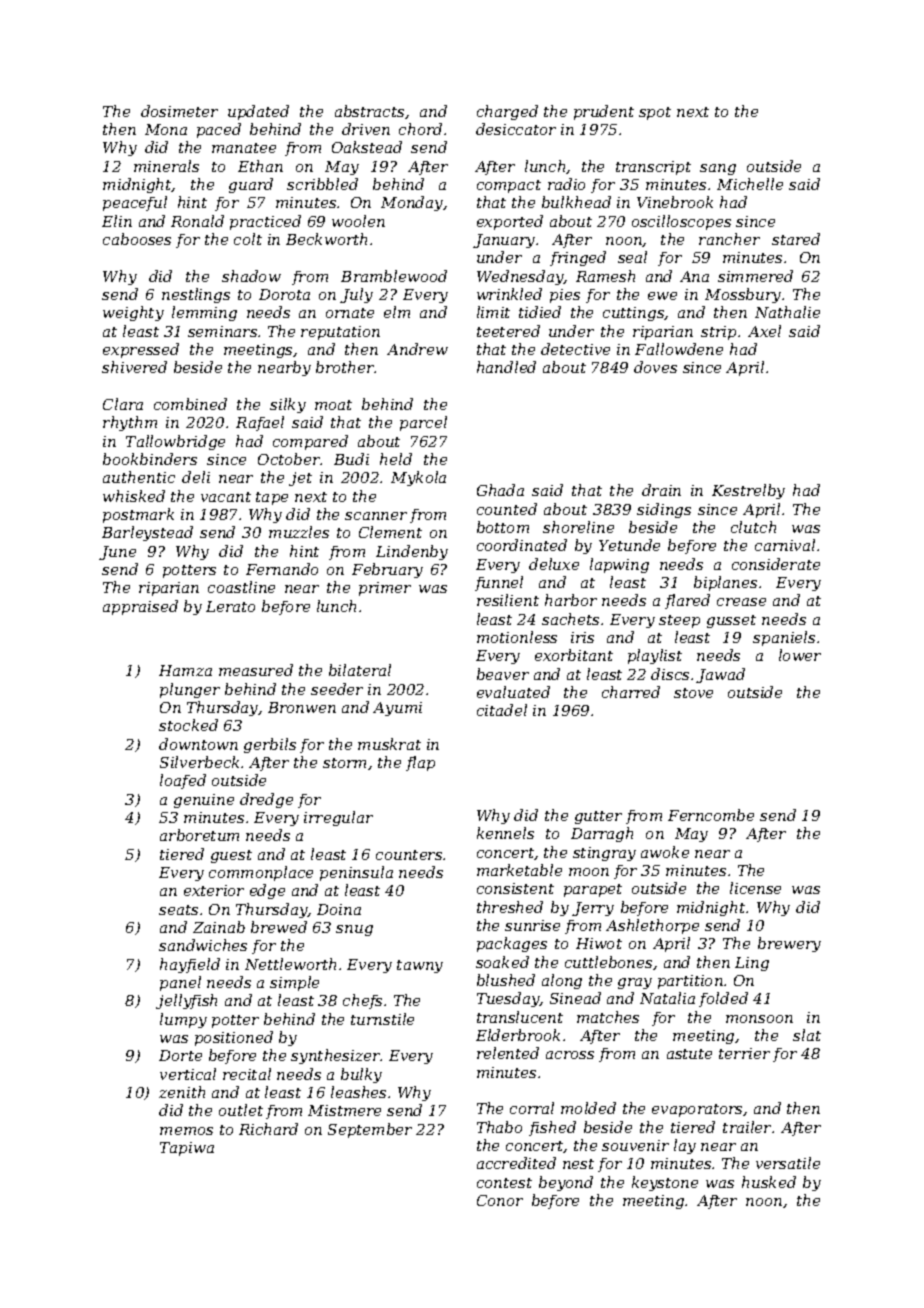 This screenshot has width=924, height=1308. Describe the element at coordinates (389, 744) in the screenshot. I see `muskrat` at that location.
